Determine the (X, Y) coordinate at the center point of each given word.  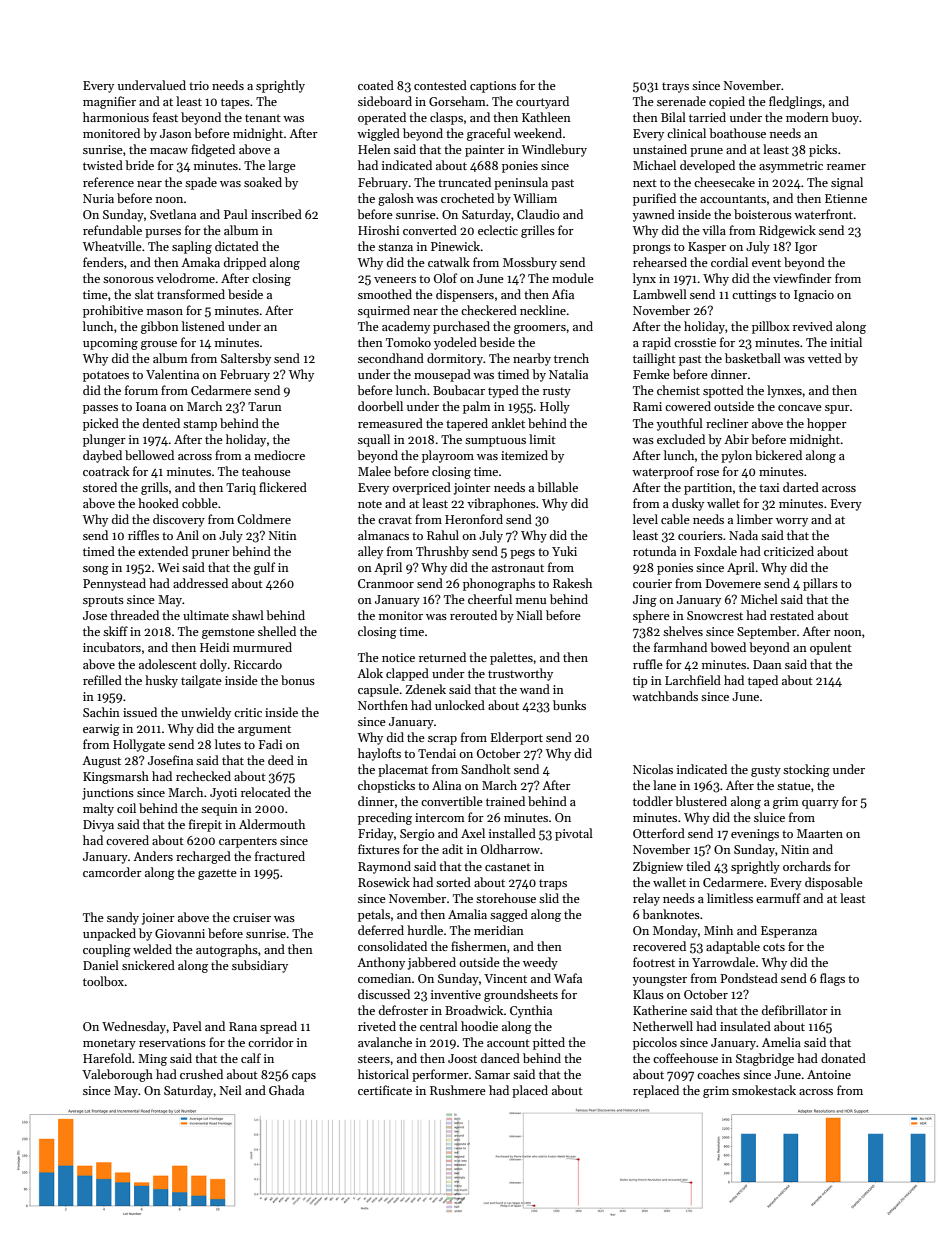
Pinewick (456, 246)
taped (763, 681)
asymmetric (791, 167)
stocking (806, 770)
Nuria (98, 198)
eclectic (498, 230)
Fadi (270, 744)
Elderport (517, 738)
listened (203, 326)
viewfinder (802, 278)
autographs (227, 950)
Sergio (417, 835)
